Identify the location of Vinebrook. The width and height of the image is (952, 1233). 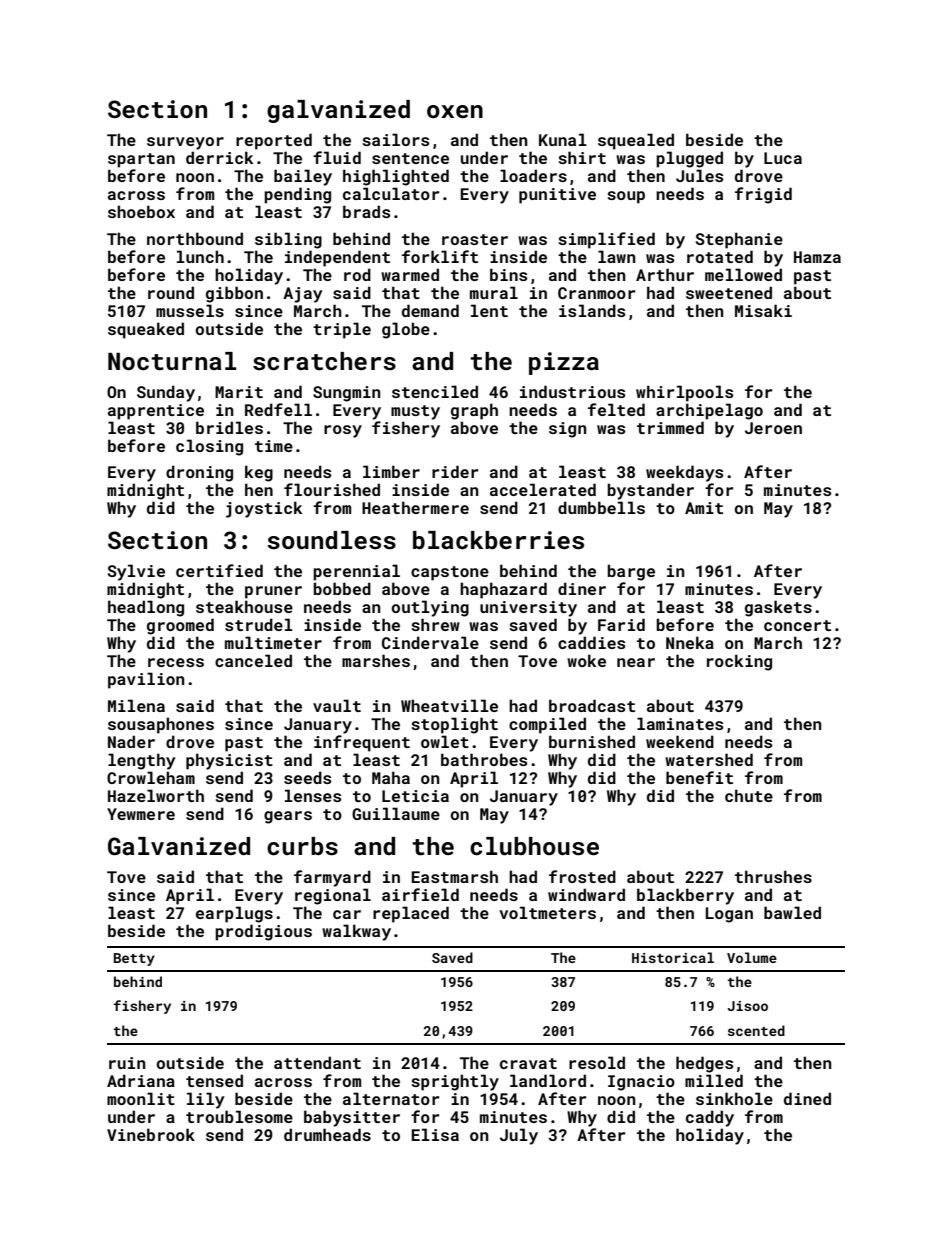
(151, 1134).
